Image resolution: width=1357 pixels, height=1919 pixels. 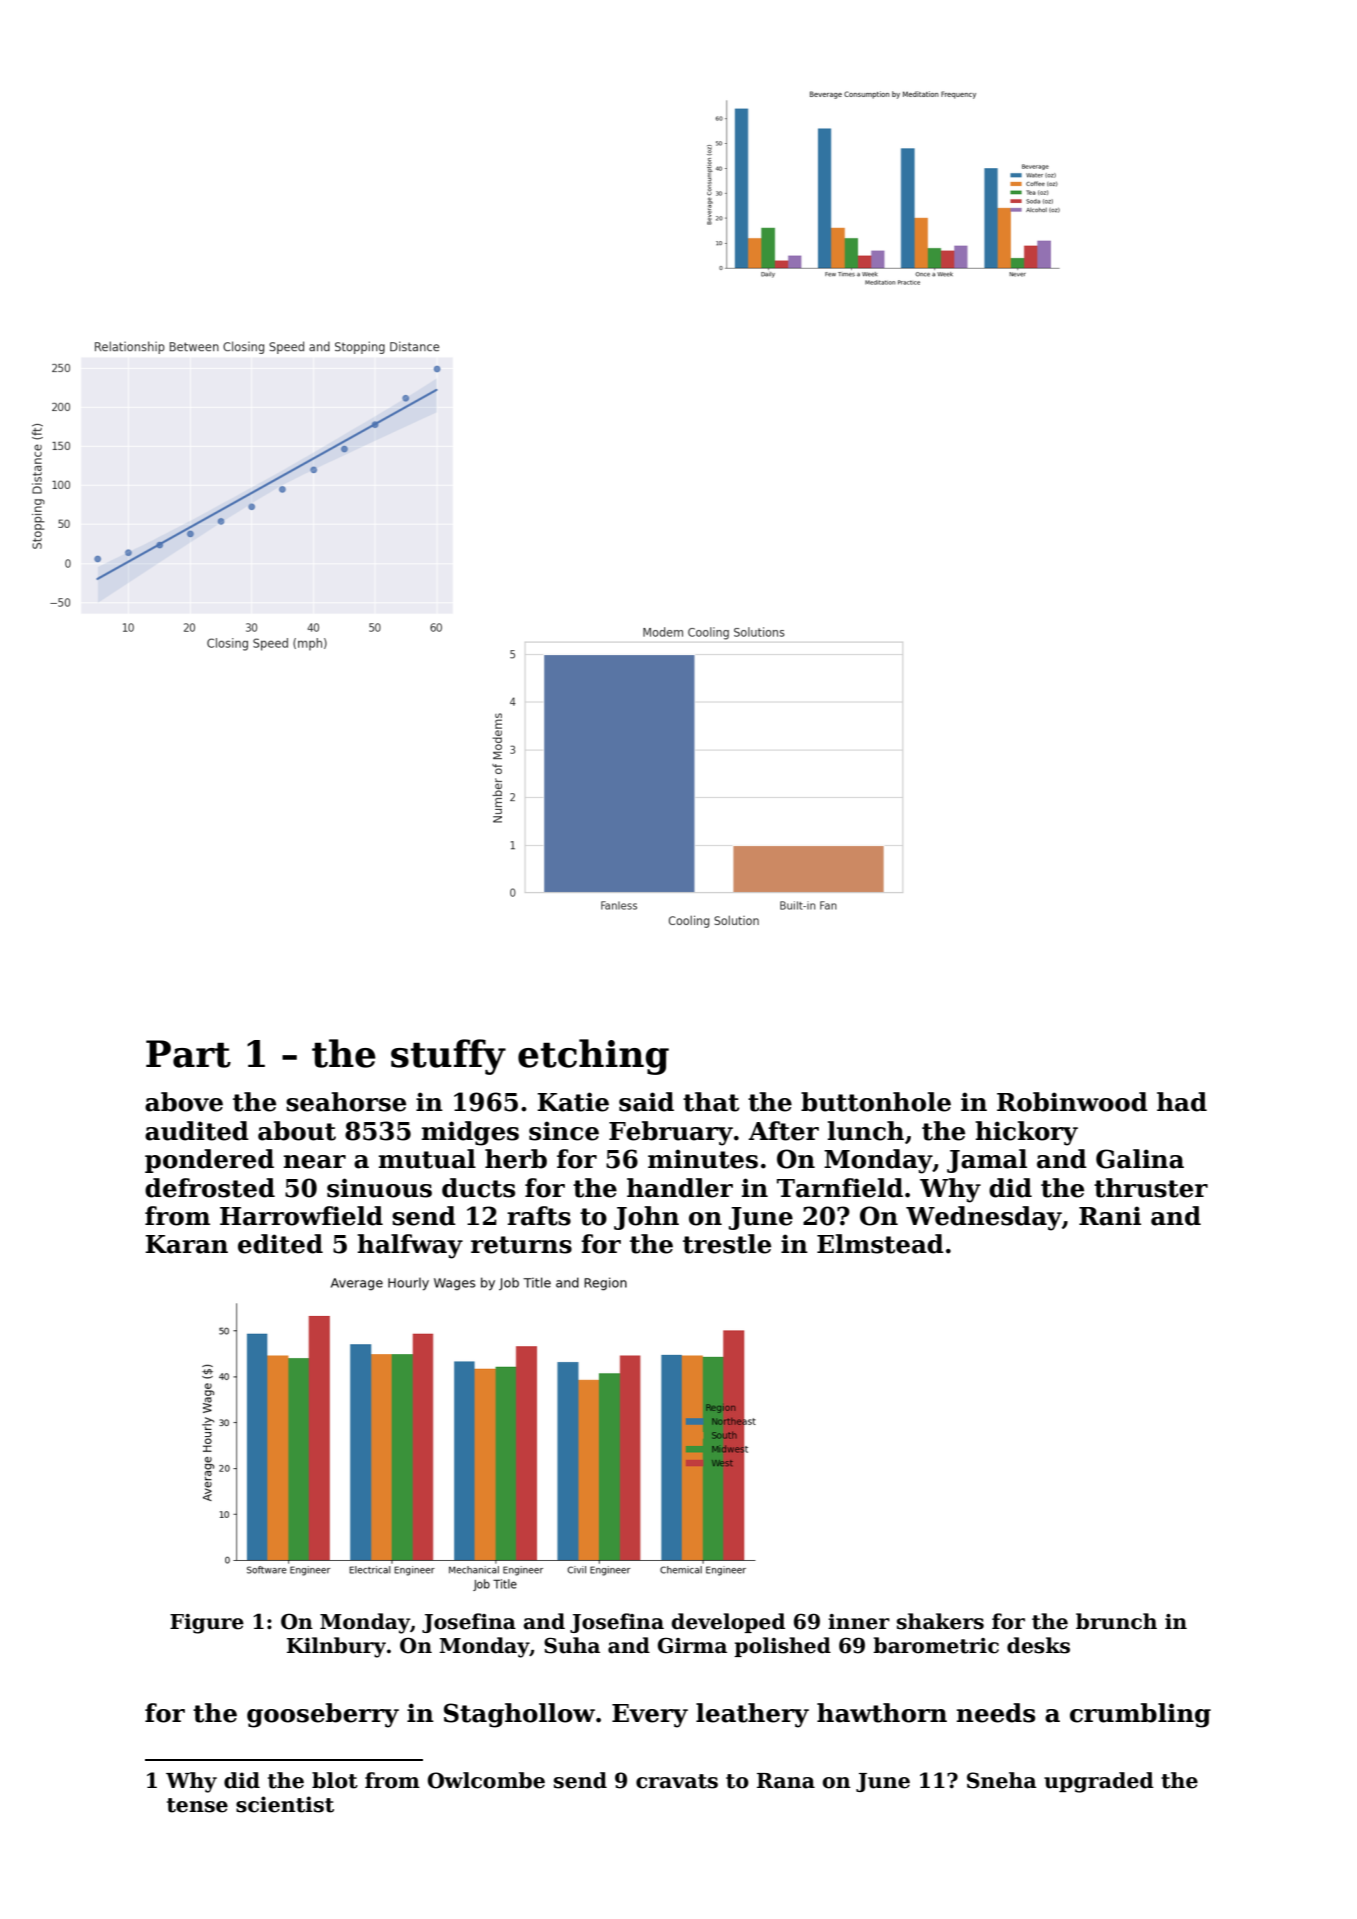 I want to click on Elmstead, so click(x=880, y=1244).
